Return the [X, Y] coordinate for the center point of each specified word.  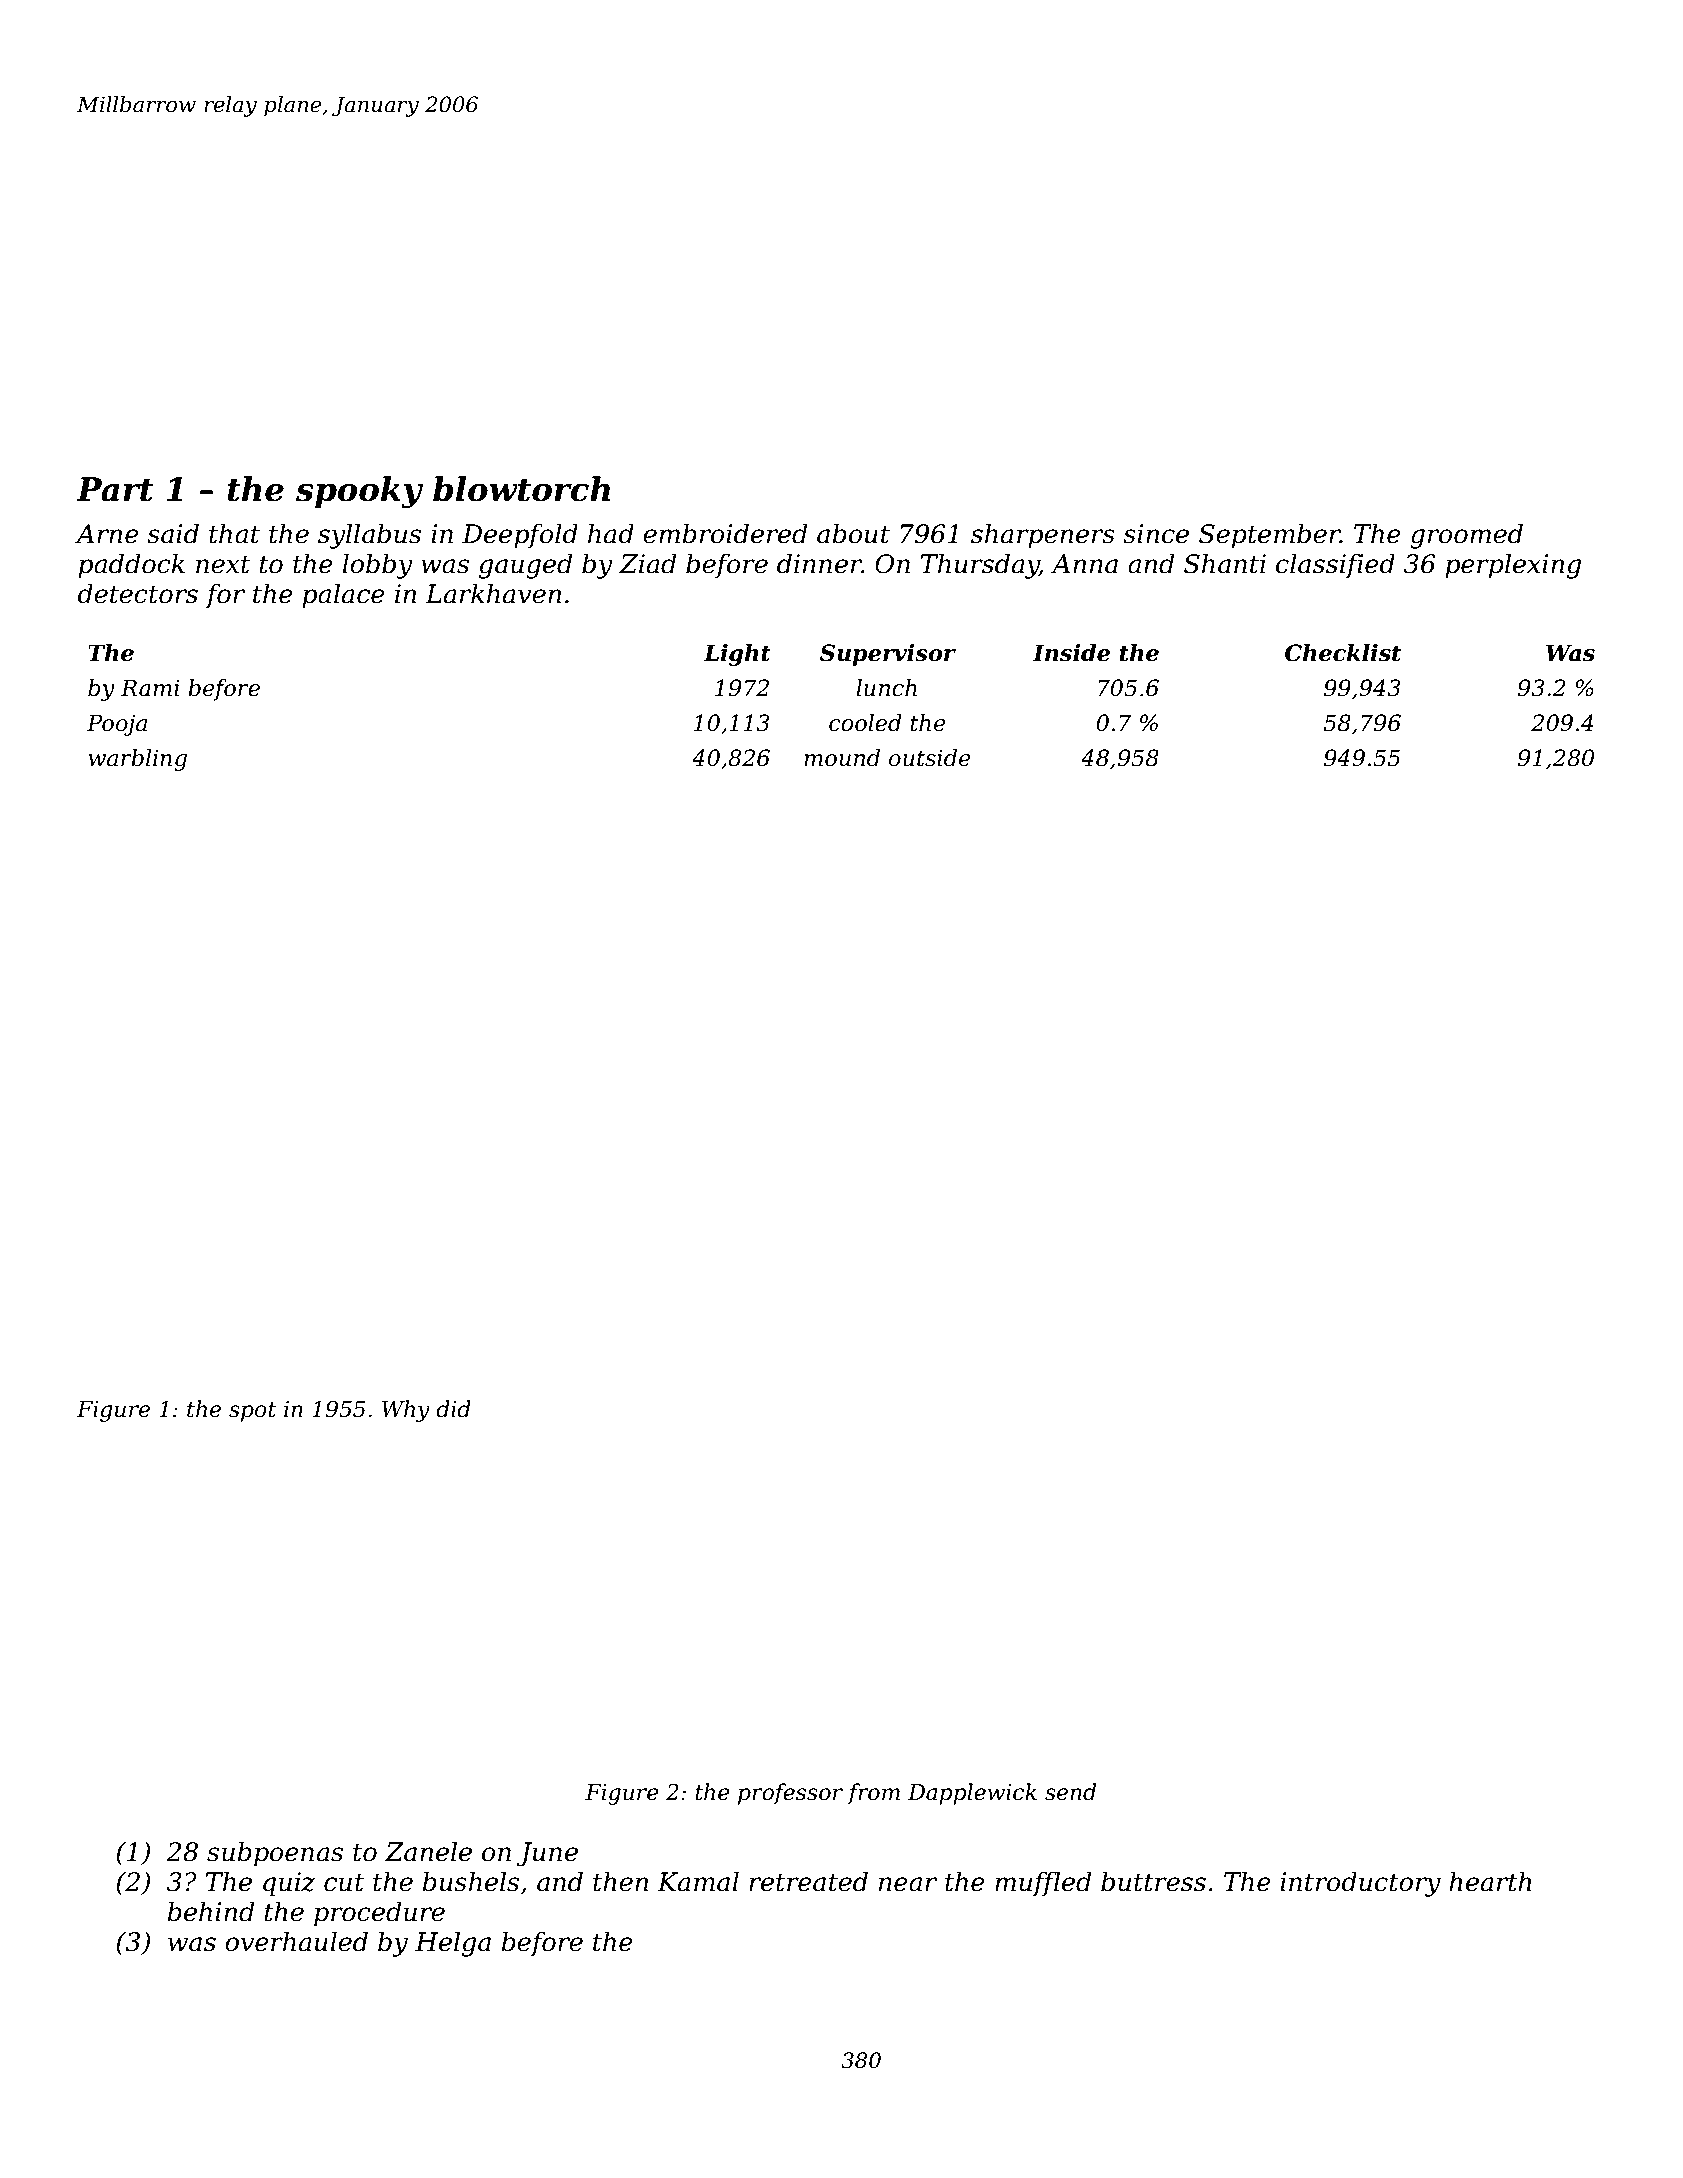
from [873, 1794]
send [1070, 1792]
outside [930, 758]
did [453, 1409]
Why [406, 1411]
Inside [1071, 653]
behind [211, 1911]
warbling [138, 760]
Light [737, 655]
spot [252, 1412]
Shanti [1225, 563]
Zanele [428, 1851]
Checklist [1343, 653]
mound [842, 758]
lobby [377, 566]
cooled [865, 723]
